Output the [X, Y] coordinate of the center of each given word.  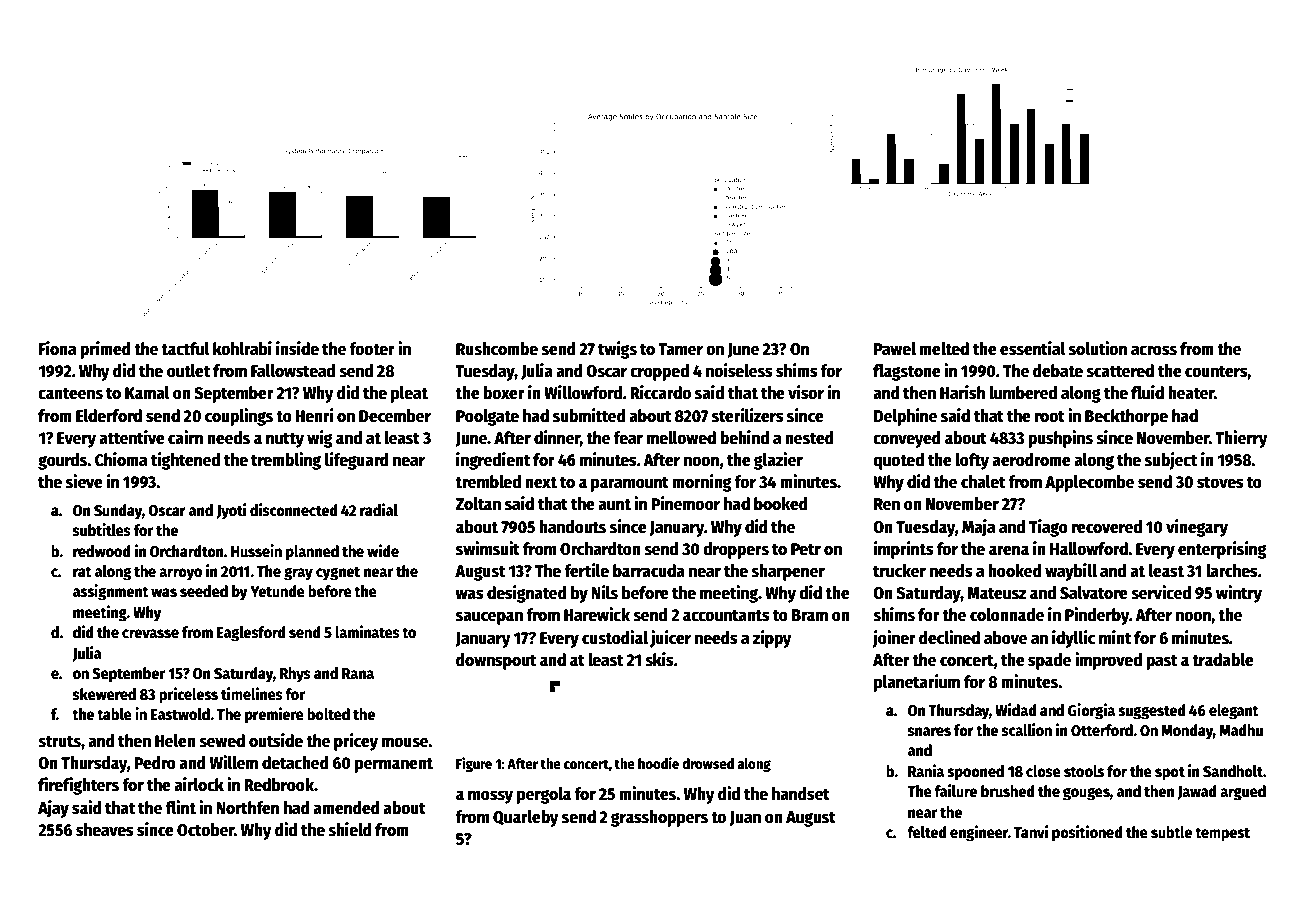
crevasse [150, 634]
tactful [185, 349]
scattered [1120, 371]
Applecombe [1089, 483]
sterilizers [748, 415]
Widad [1016, 709]
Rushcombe [497, 349]
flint [180, 807]
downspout [496, 661]
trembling [286, 461]
